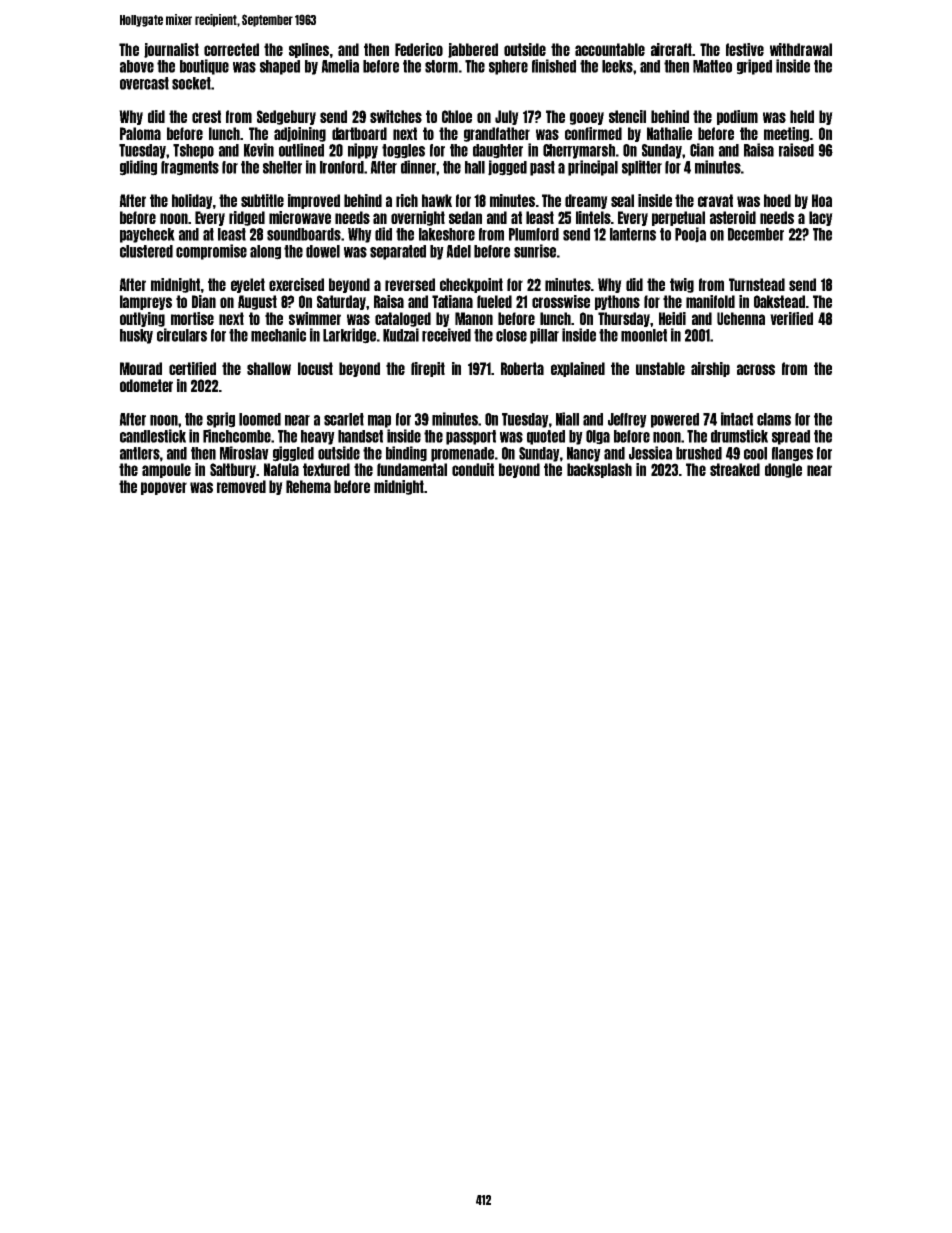 The width and height of the image is (952, 1233). What do you see at coordinates (190, 168) in the image?
I see `fragments` at bounding box center [190, 168].
